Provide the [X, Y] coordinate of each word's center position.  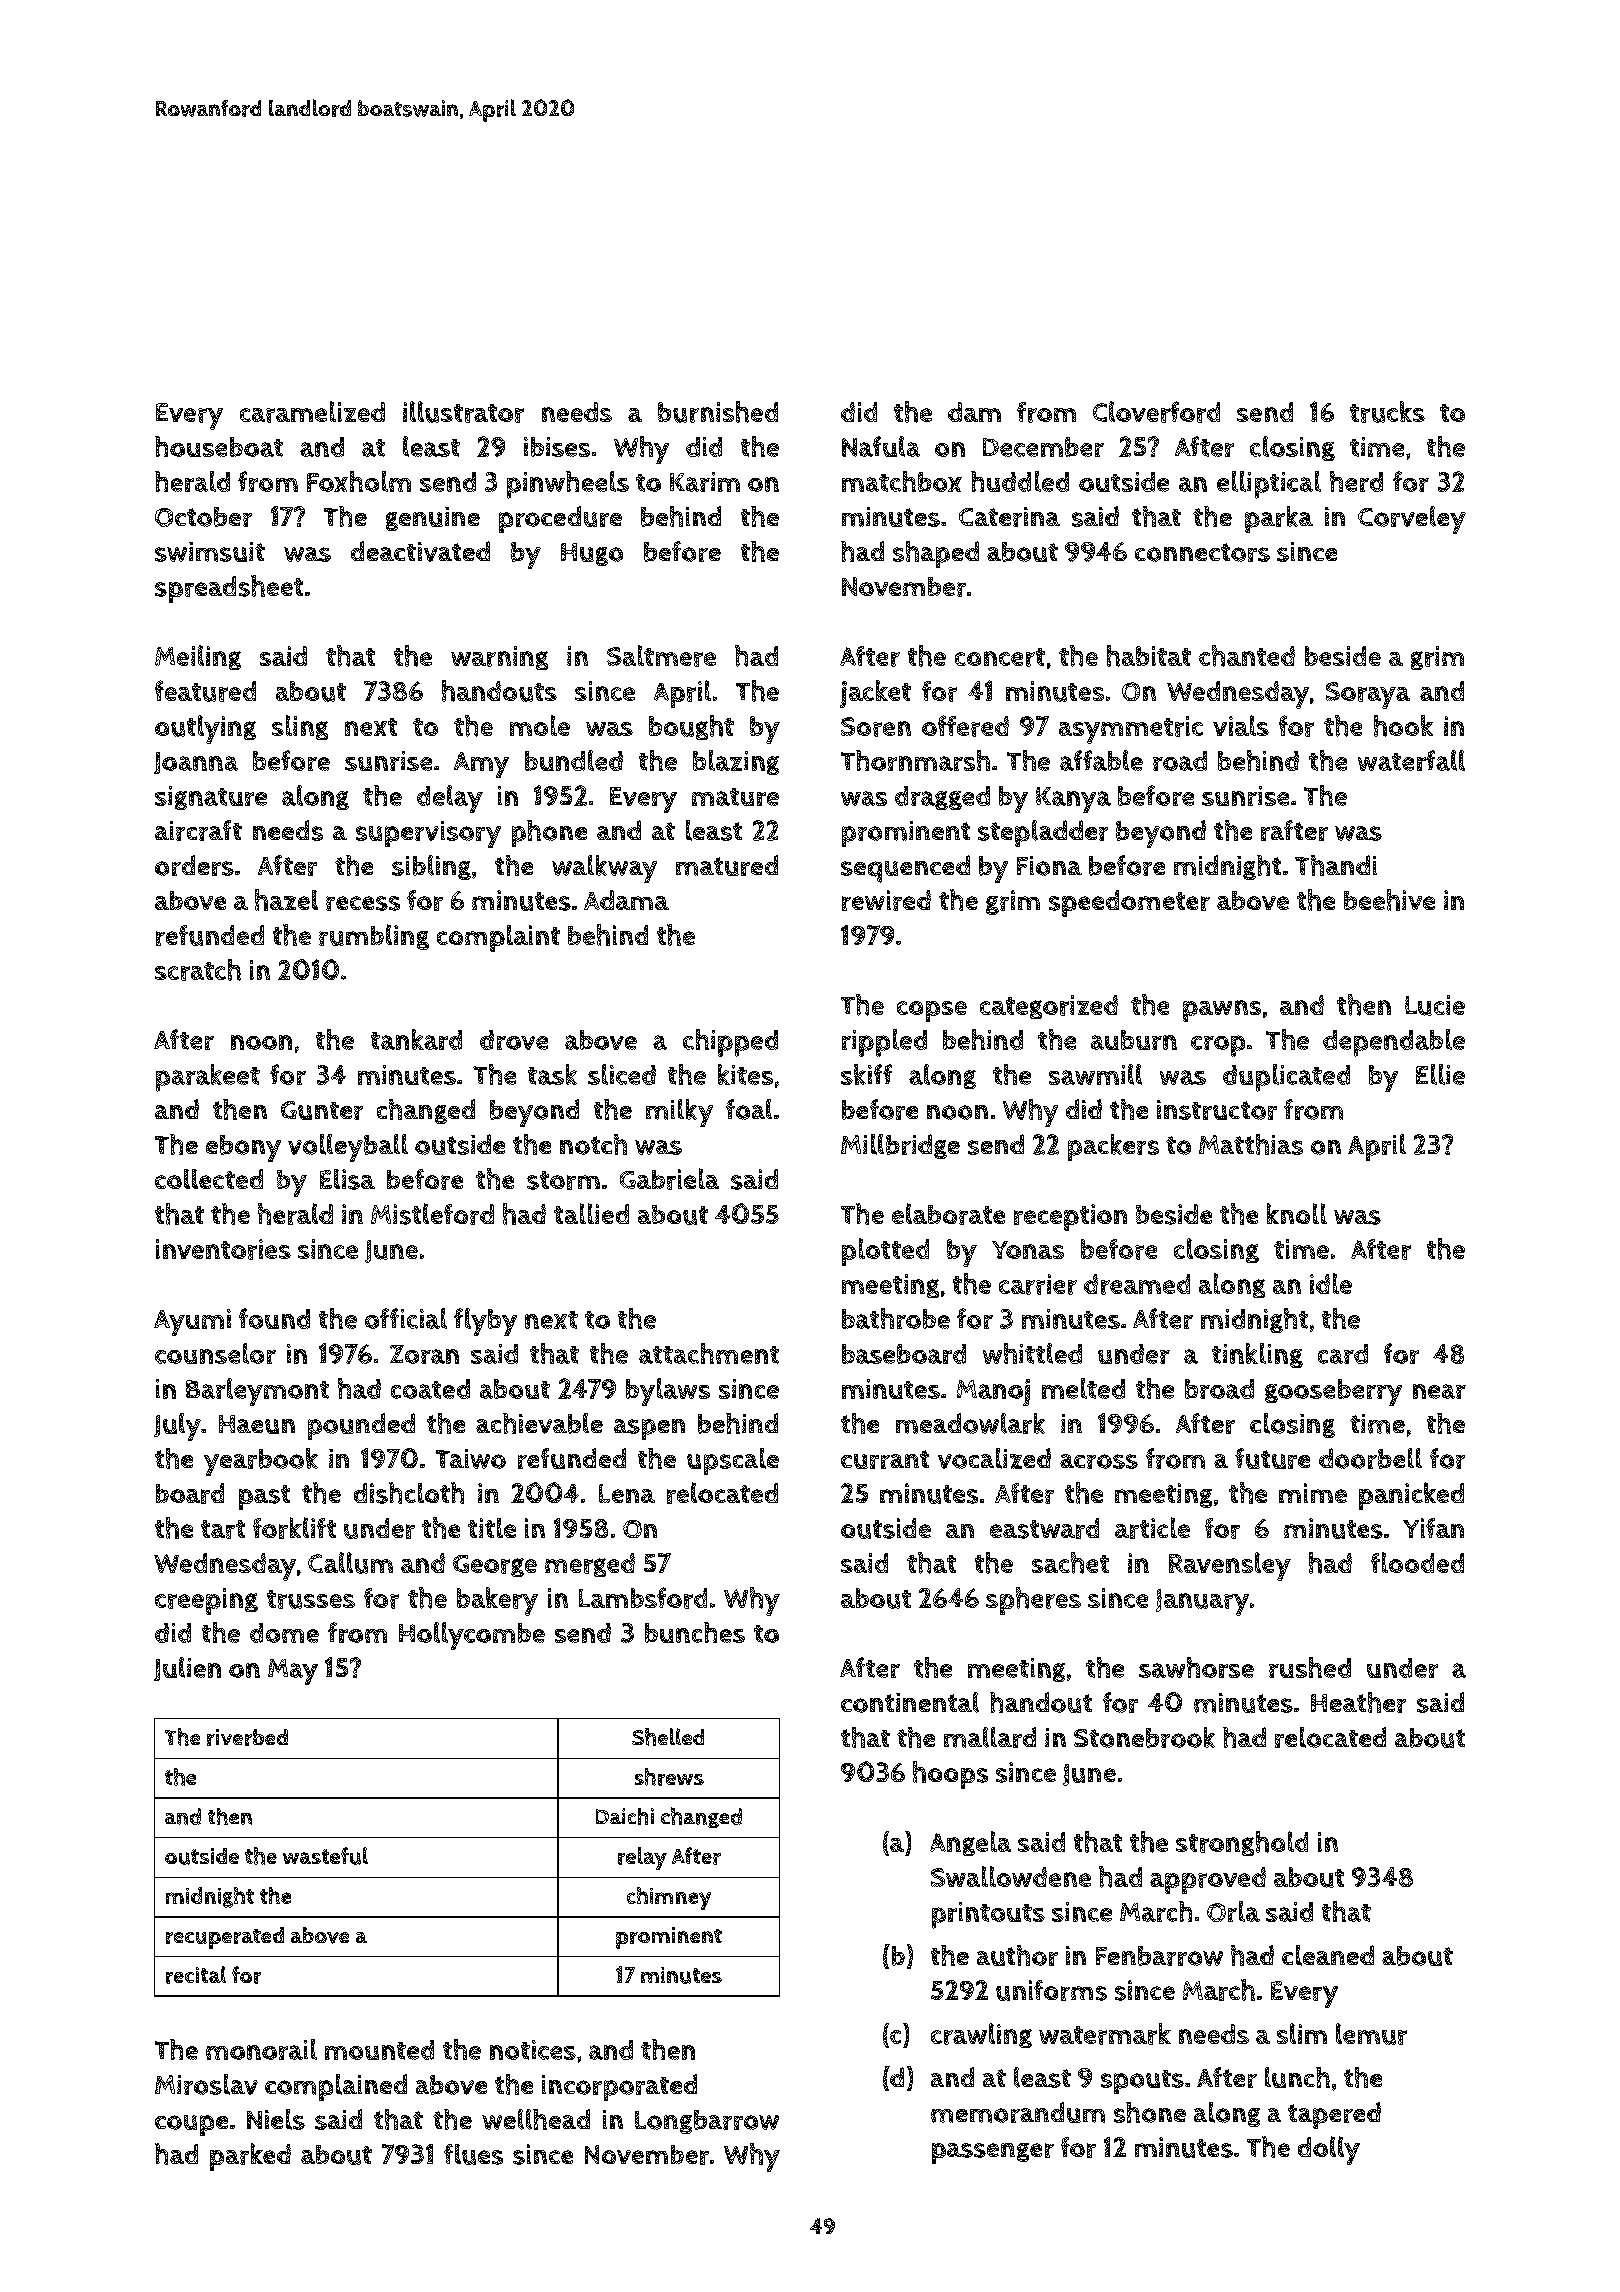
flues [473, 2154]
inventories [223, 1249]
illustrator [463, 412]
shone [1150, 2112]
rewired [886, 900]
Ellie [1440, 1074]
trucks [1387, 412]
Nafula [881, 446]
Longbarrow [707, 2122]
